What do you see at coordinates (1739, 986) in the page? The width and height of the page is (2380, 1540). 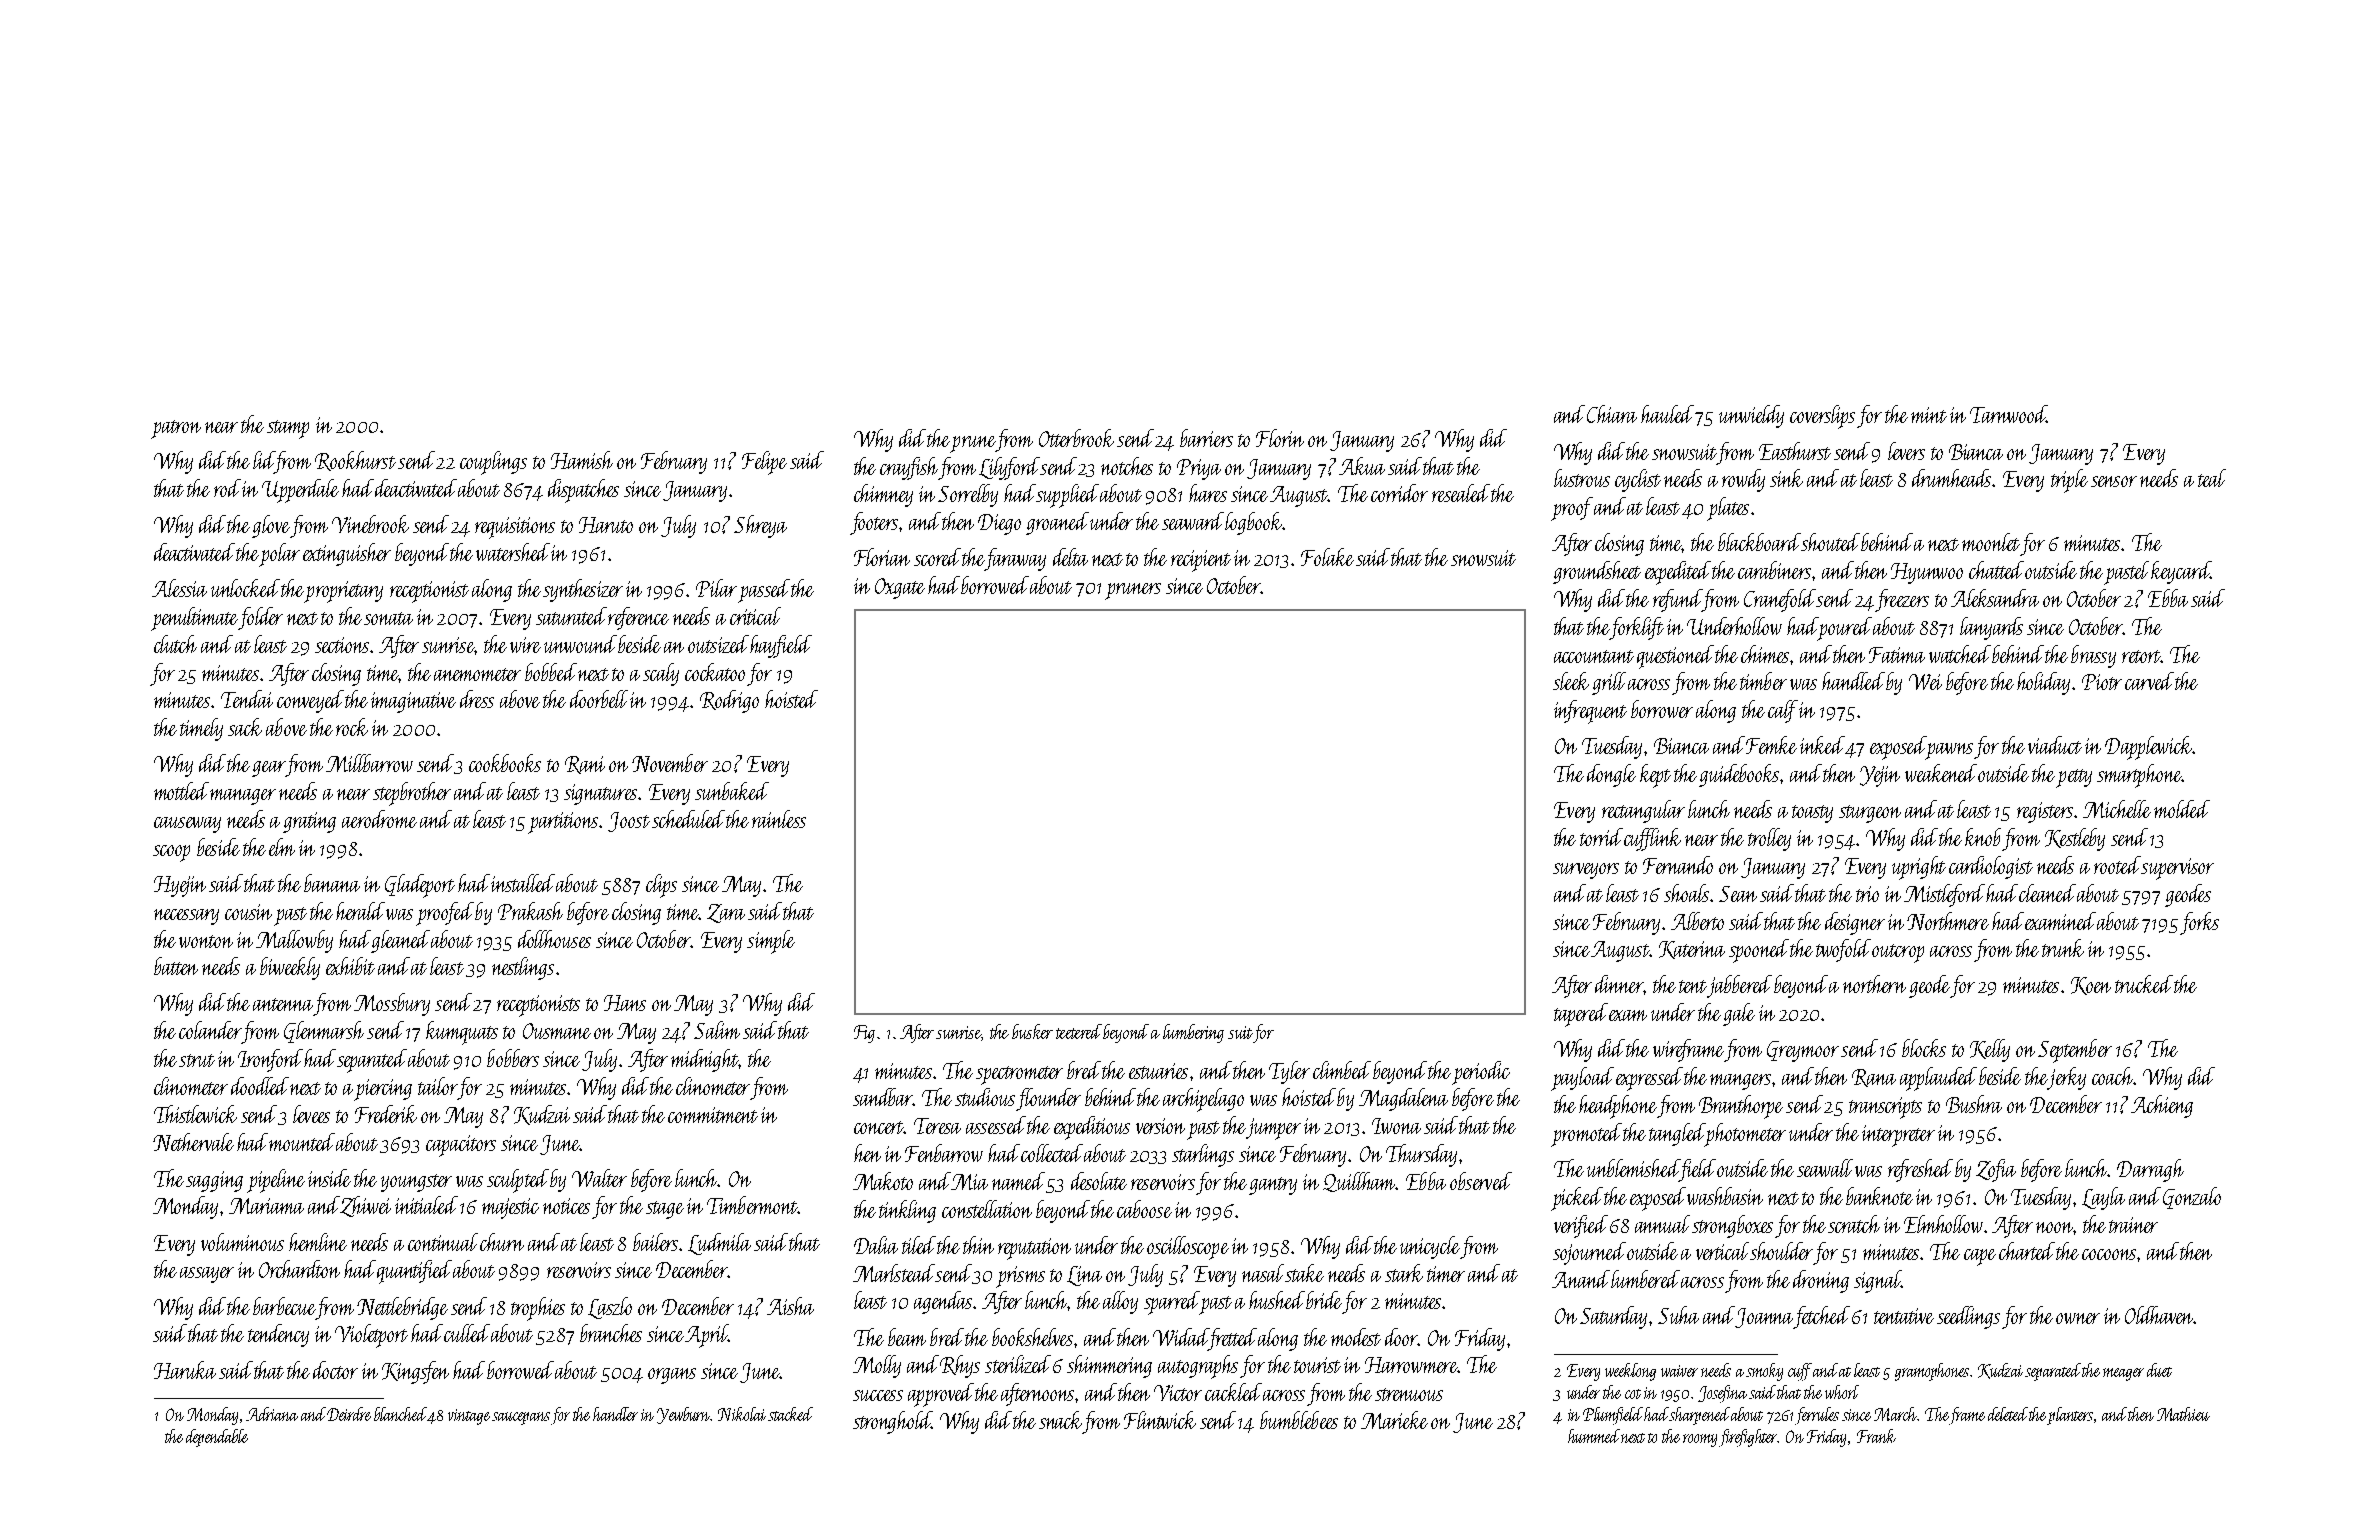 I see `jabbered` at bounding box center [1739, 986].
